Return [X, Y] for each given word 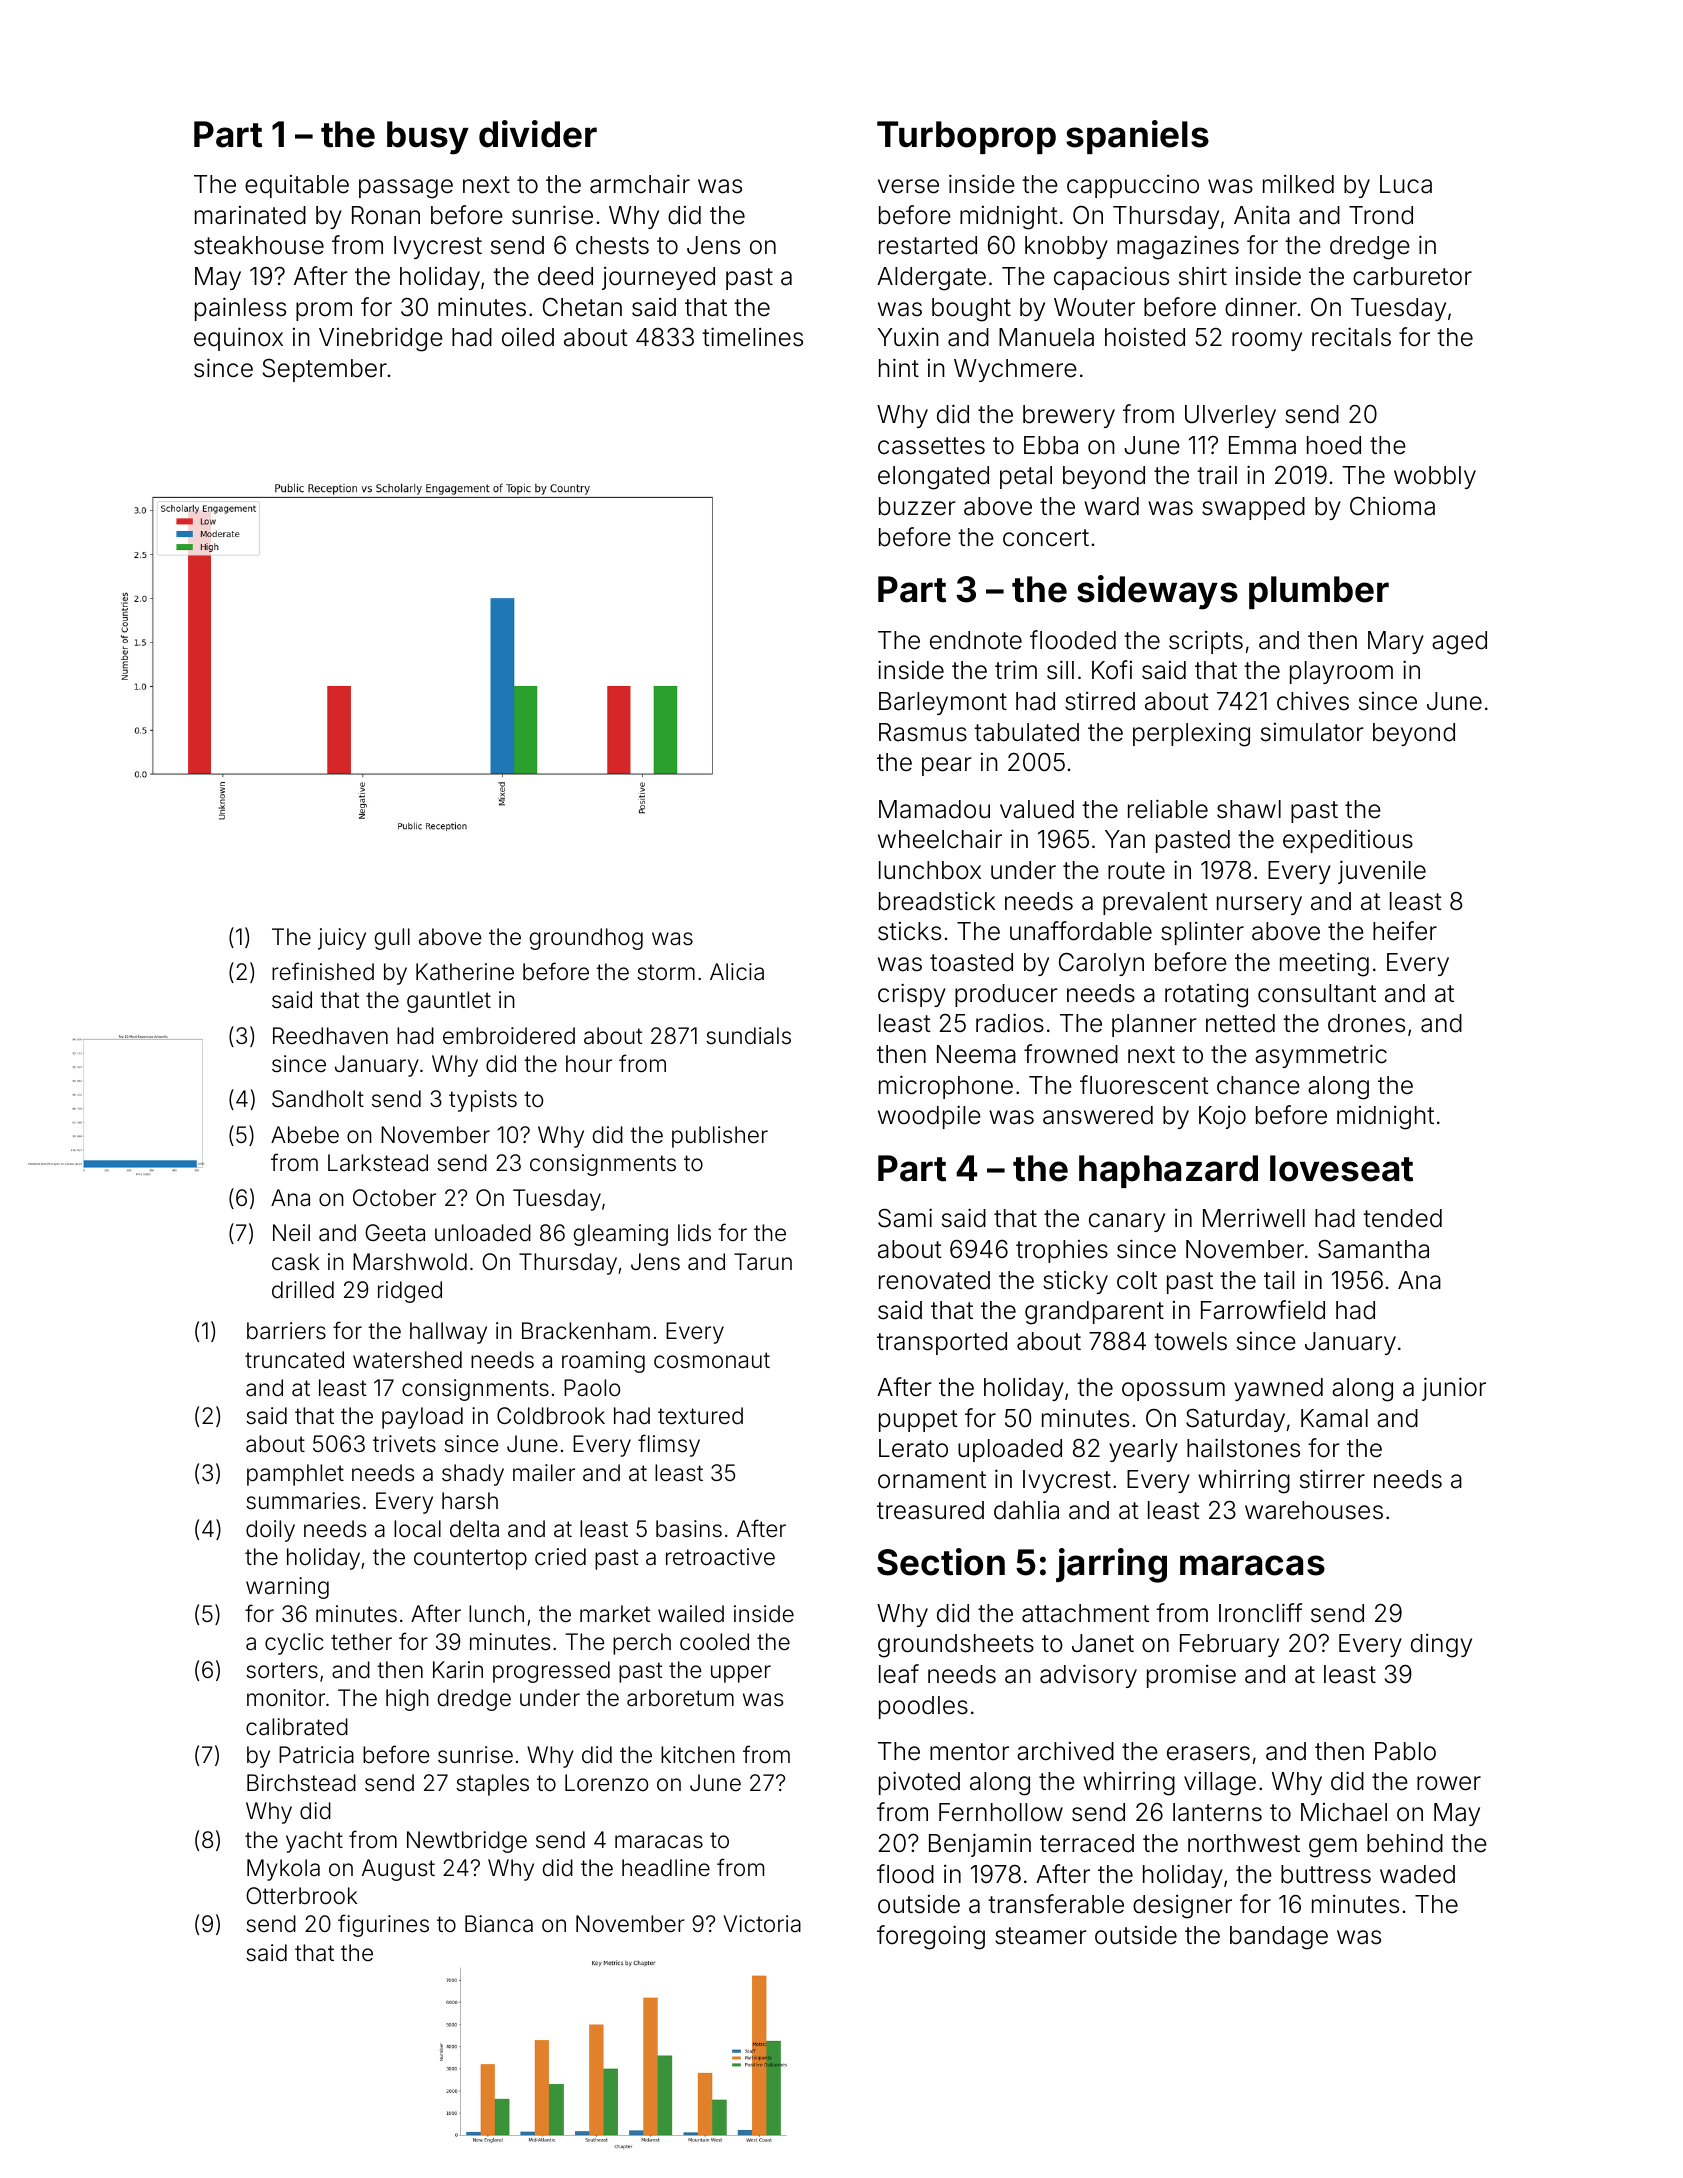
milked [1298, 184]
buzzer [917, 506]
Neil [291, 1232]
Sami [905, 1218]
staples [492, 1785]
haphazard [1168, 1171]
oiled [528, 337]
